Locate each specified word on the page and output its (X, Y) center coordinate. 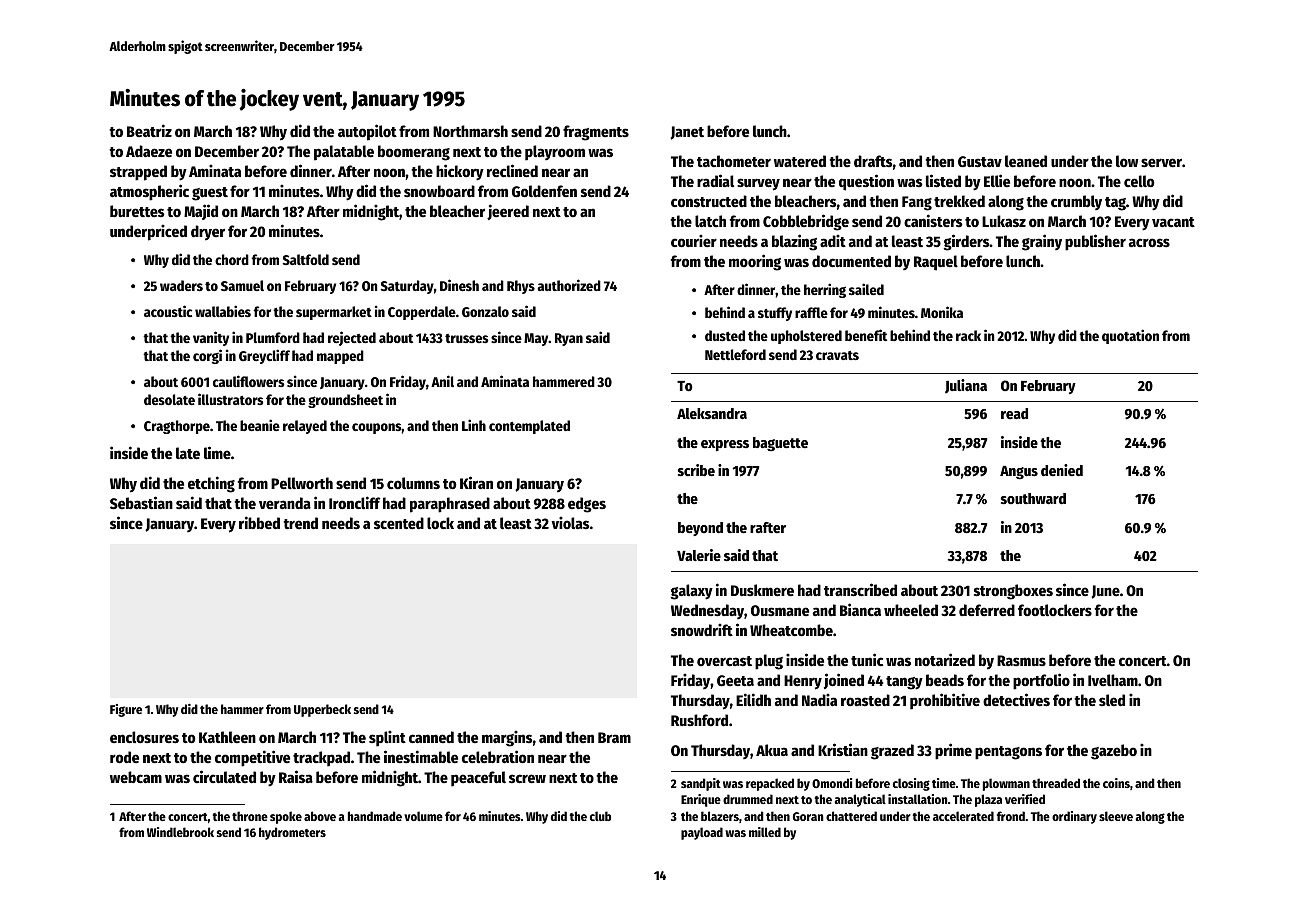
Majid (201, 212)
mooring (755, 262)
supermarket (334, 313)
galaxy (692, 592)
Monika (942, 312)
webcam (136, 777)
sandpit (701, 784)
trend (300, 523)
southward (1033, 498)
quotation (1130, 336)
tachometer (734, 161)
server (1161, 162)
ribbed (259, 522)
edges (587, 505)
